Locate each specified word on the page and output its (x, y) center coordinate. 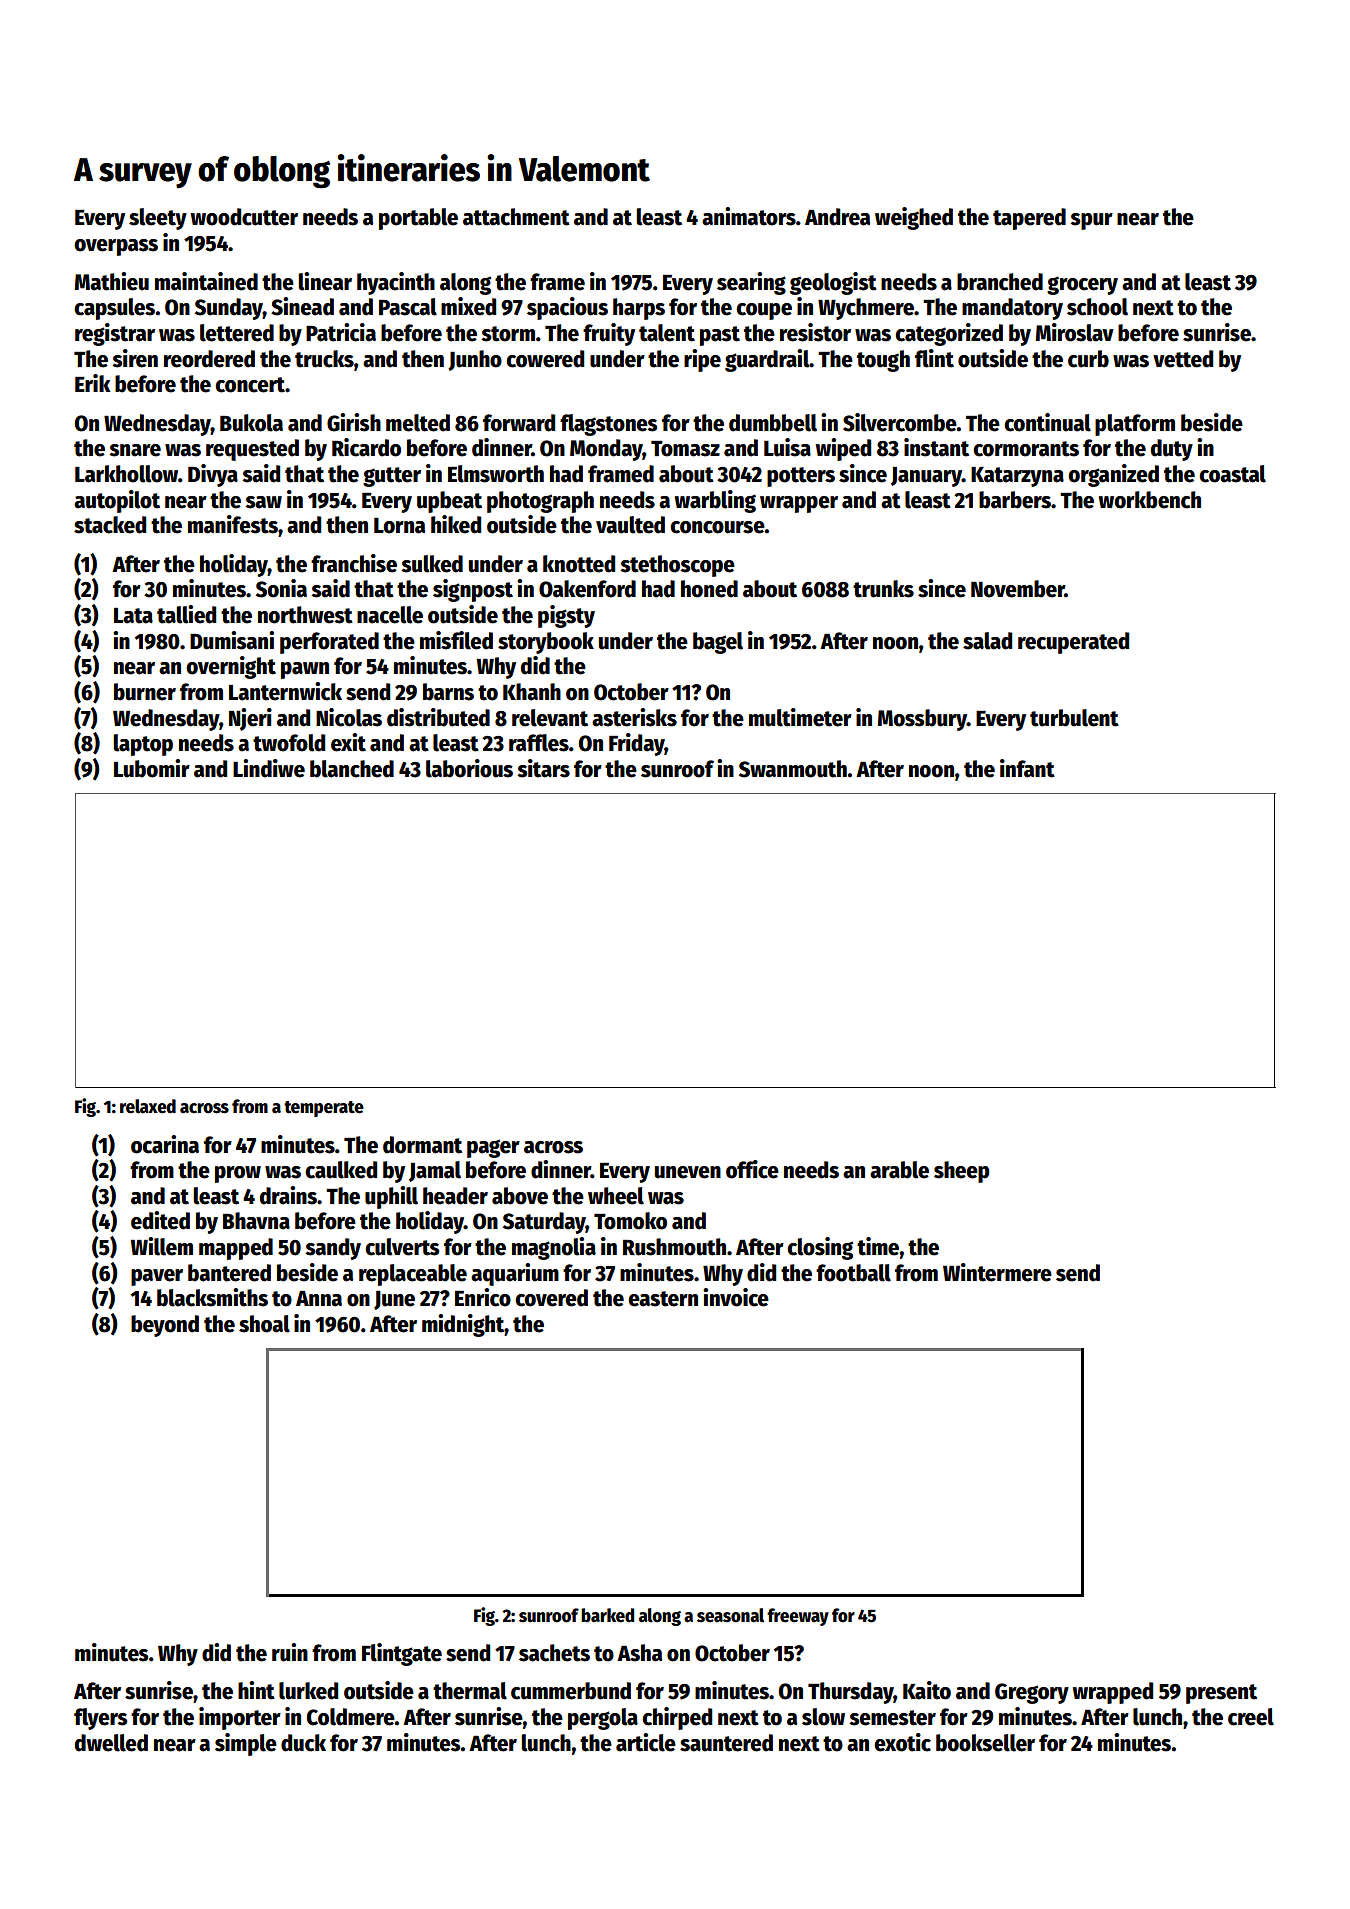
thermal (470, 1691)
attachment (516, 217)
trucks (324, 359)
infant (1027, 768)
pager (493, 1148)
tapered (1029, 219)
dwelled (111, 1743)
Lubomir (152, 768)
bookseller (985, 1743)
